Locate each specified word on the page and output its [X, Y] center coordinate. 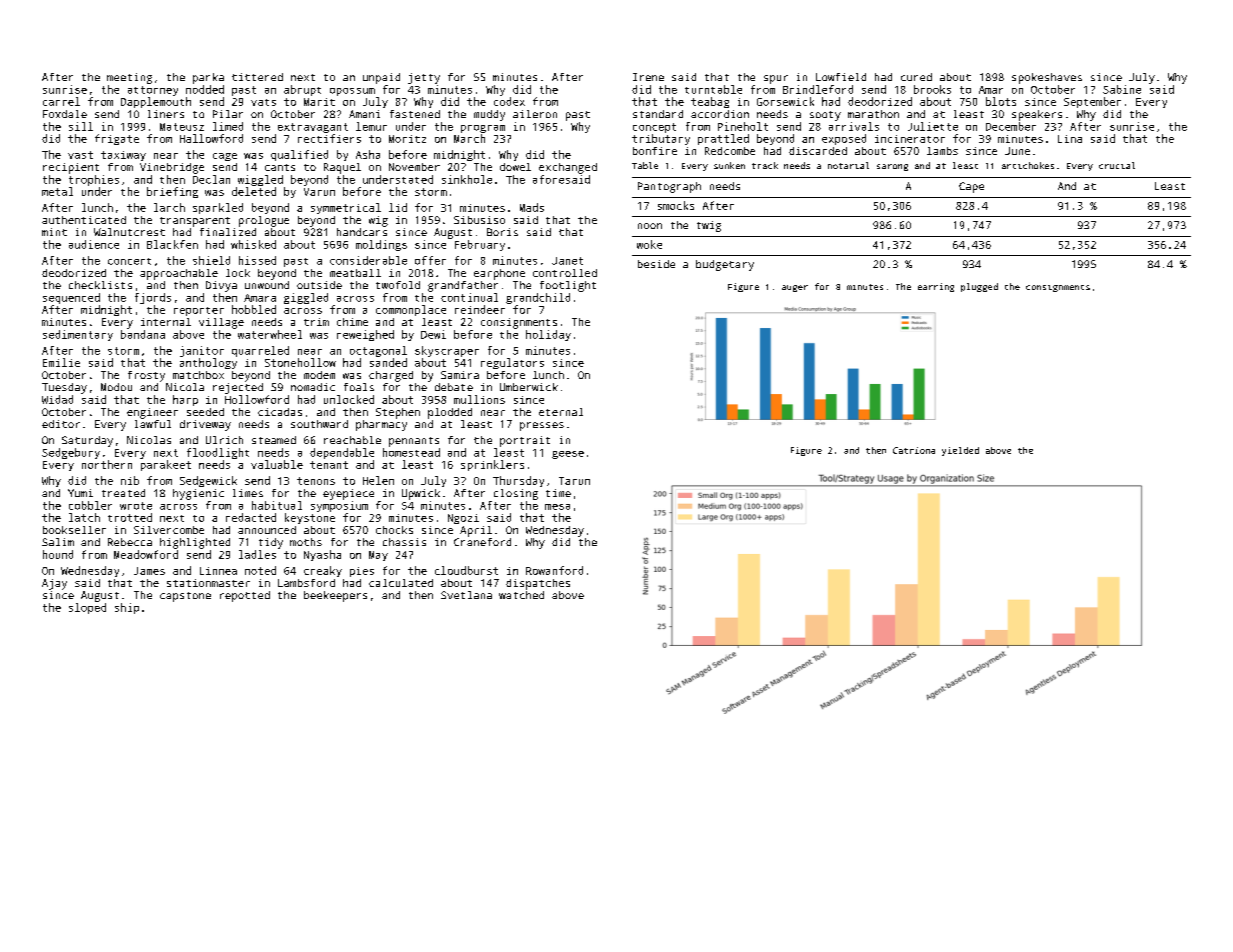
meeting [129, 78]
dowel [515, 167]
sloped [87, 608]
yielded [960, 451]
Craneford [482, 542]
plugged [979, 287]
